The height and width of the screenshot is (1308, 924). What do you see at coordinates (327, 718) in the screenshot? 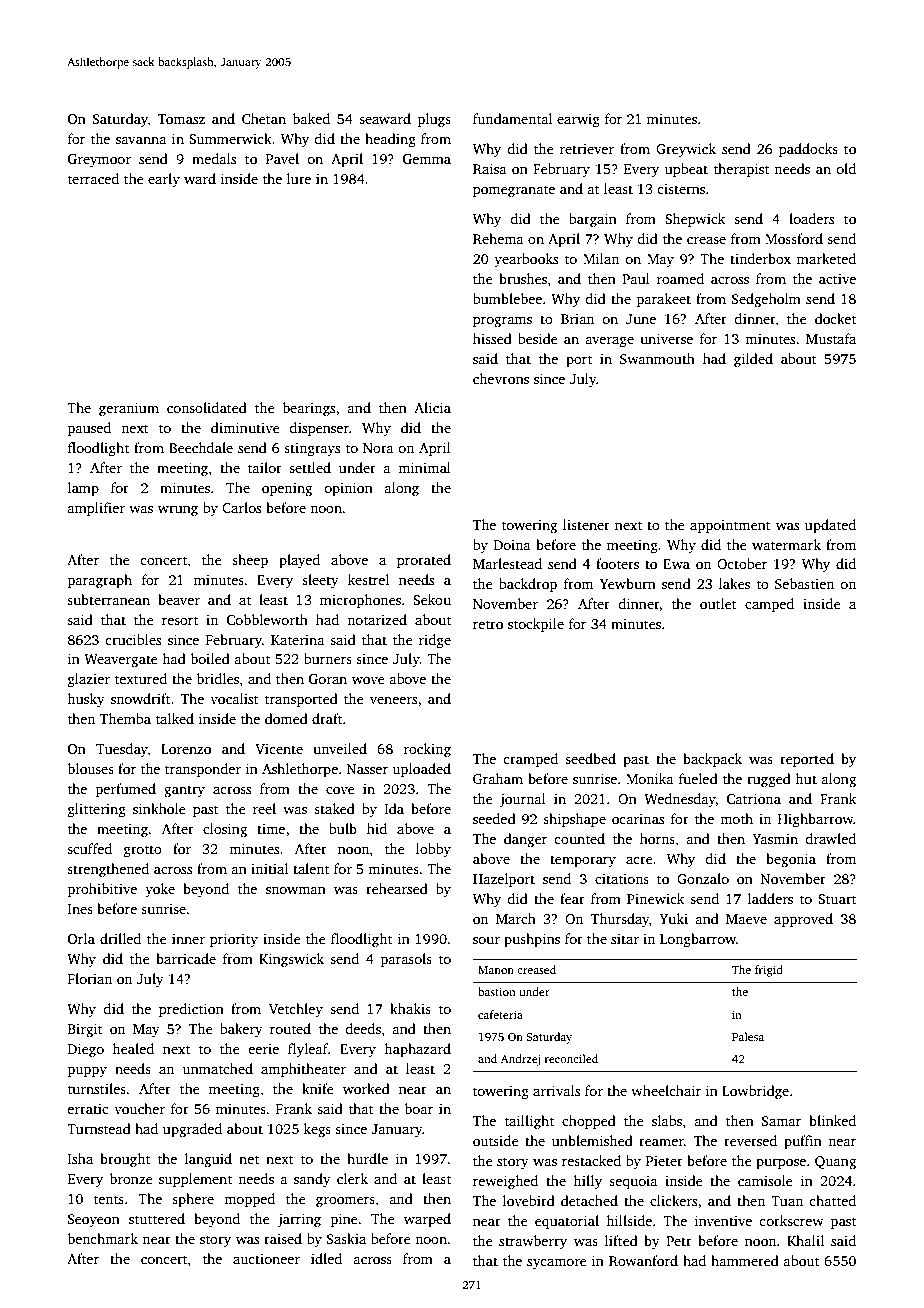
I see `draft` at bounding box center [327, 718].
